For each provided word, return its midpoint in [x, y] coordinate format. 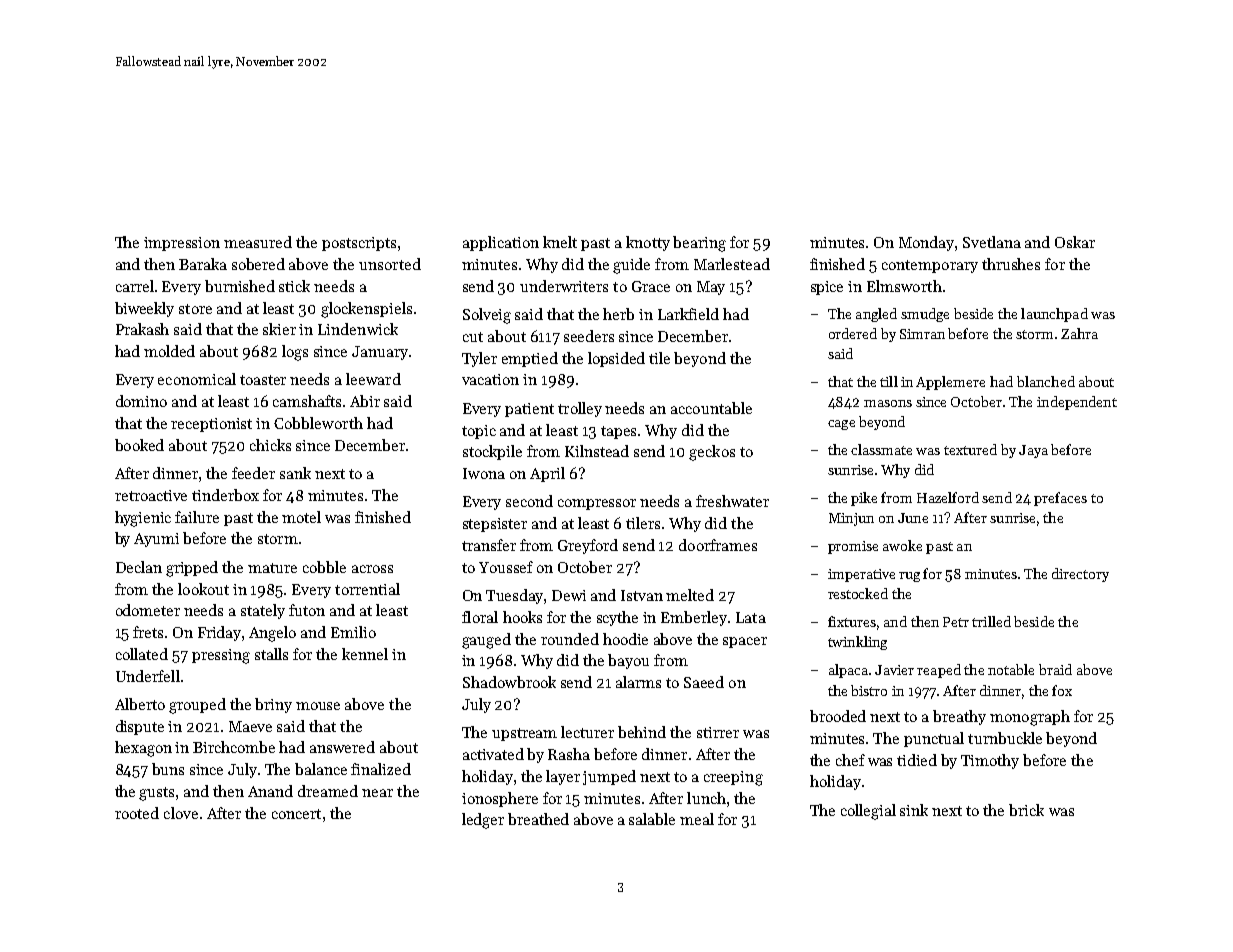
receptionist [211, 425]
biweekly [144, 309]
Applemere [950, 383]
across [372, 569]
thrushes [1011, 264]
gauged [486, 641]
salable [652, 819]
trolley [580, 409]
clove [181, 813]
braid [1055, 669]
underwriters [564, 286]
